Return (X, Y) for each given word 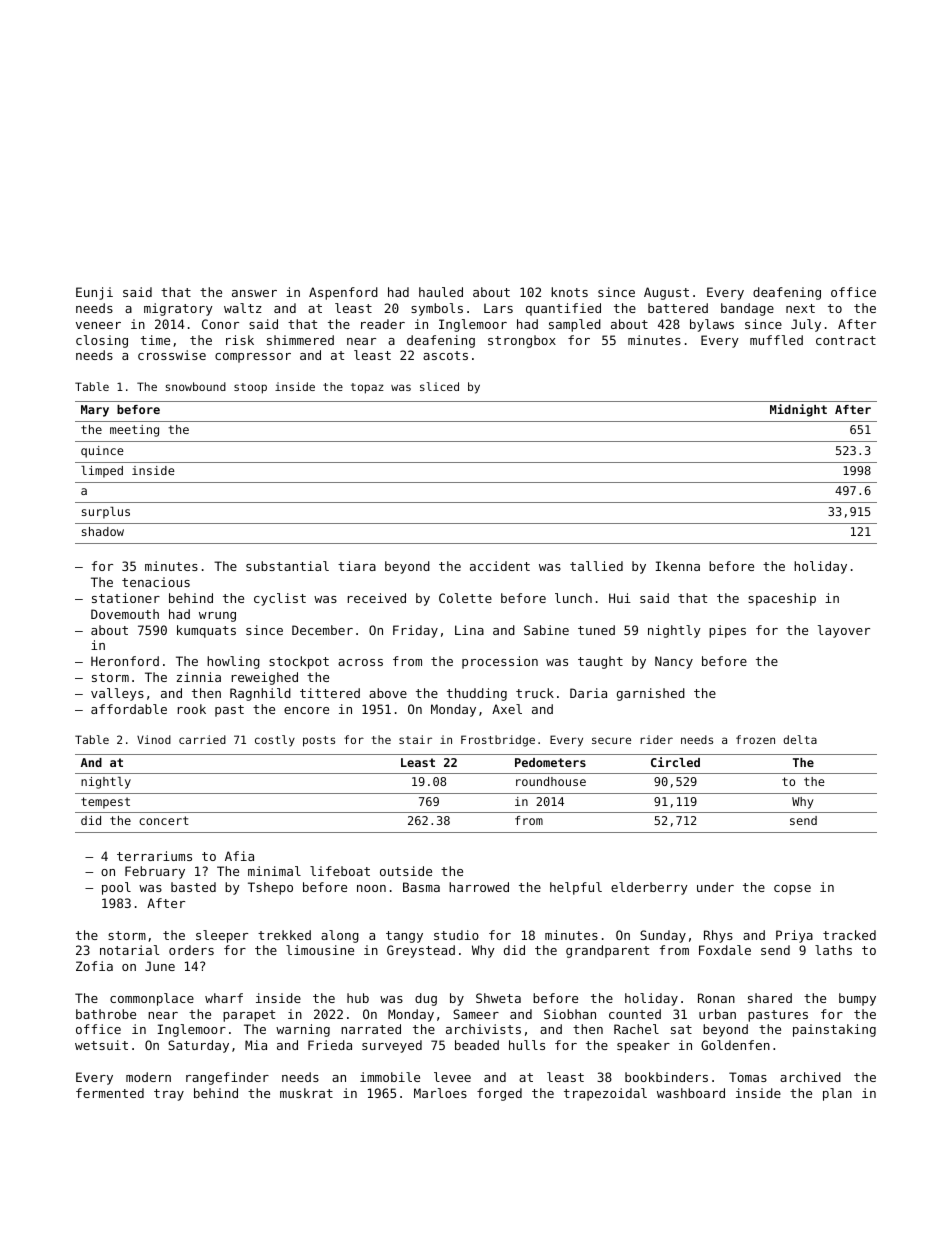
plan (837, 1094)
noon (371, 888)
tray (169, 1095)
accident (500, 566)
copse (792, 890)
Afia (239, 856)
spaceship (782, 599)
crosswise (172, 355)
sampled (575, 325)
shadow (103, 531)
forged (499, 1094)
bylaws (712, 325)
